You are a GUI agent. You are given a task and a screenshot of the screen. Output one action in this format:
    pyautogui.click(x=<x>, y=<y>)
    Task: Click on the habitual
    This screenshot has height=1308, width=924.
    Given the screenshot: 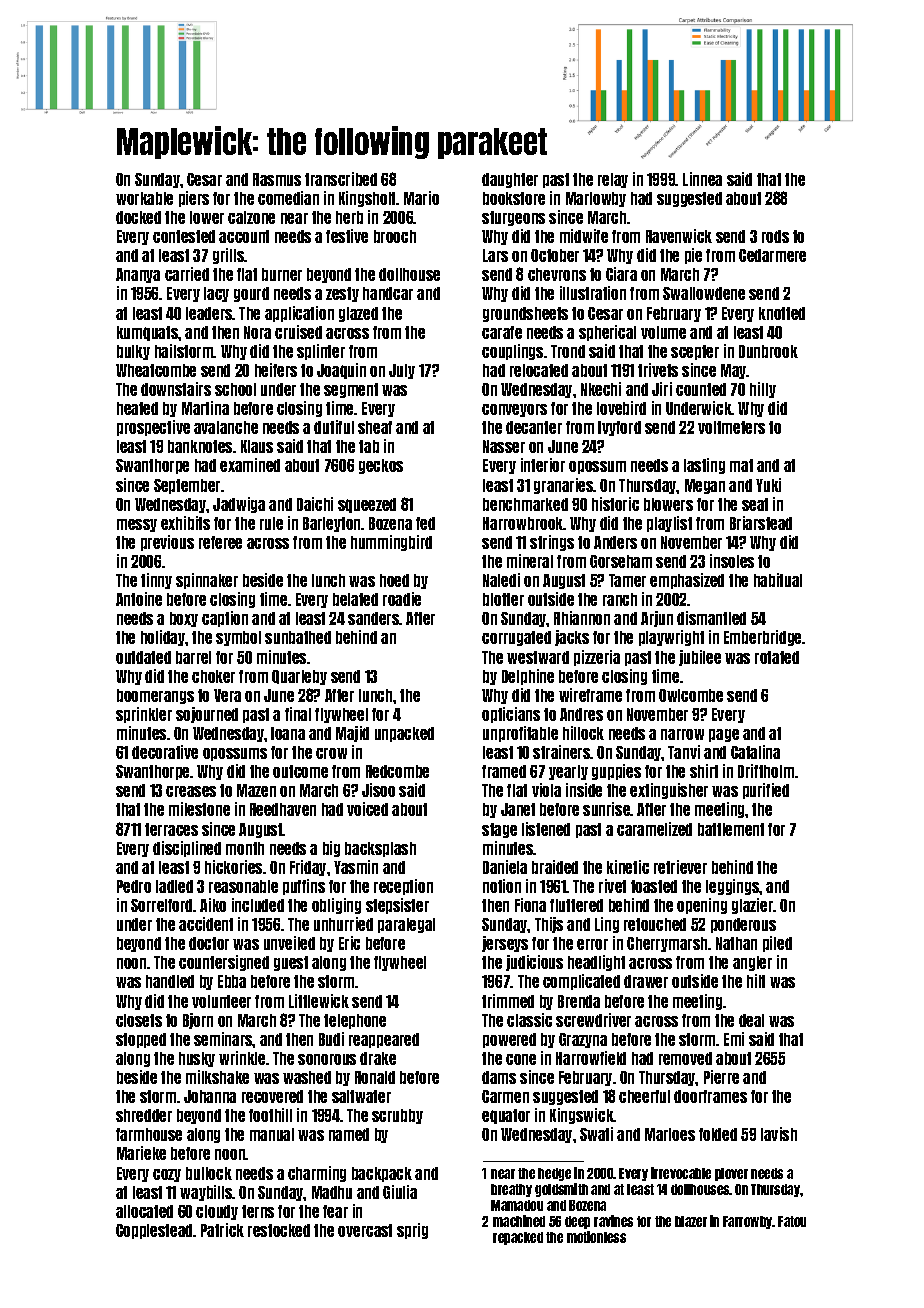 What is the action you would take?
    pyautogui.click(x=778, y=580)
